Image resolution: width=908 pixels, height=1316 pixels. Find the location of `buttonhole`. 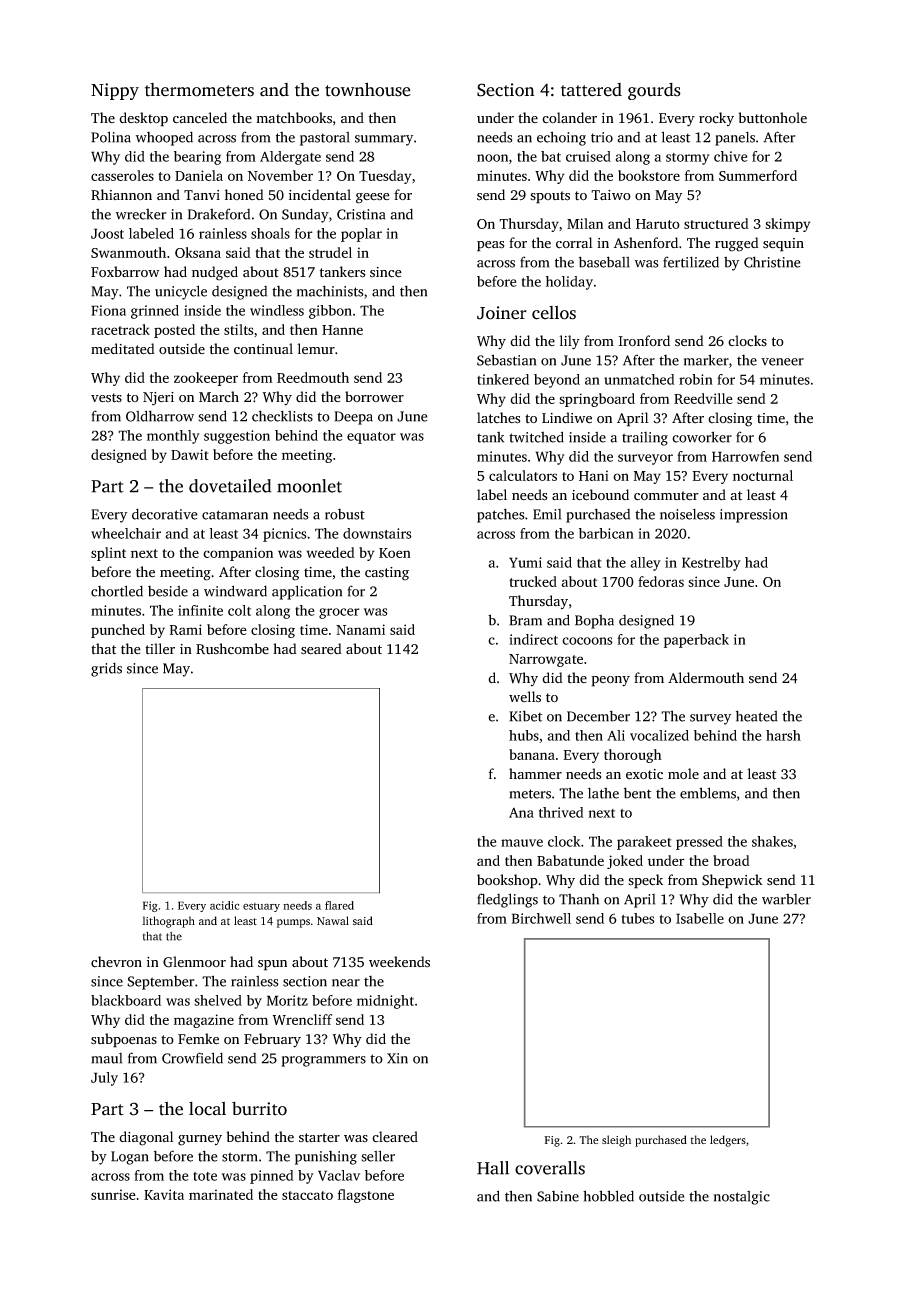

buttonhole is located at coordinates (772, 118).
